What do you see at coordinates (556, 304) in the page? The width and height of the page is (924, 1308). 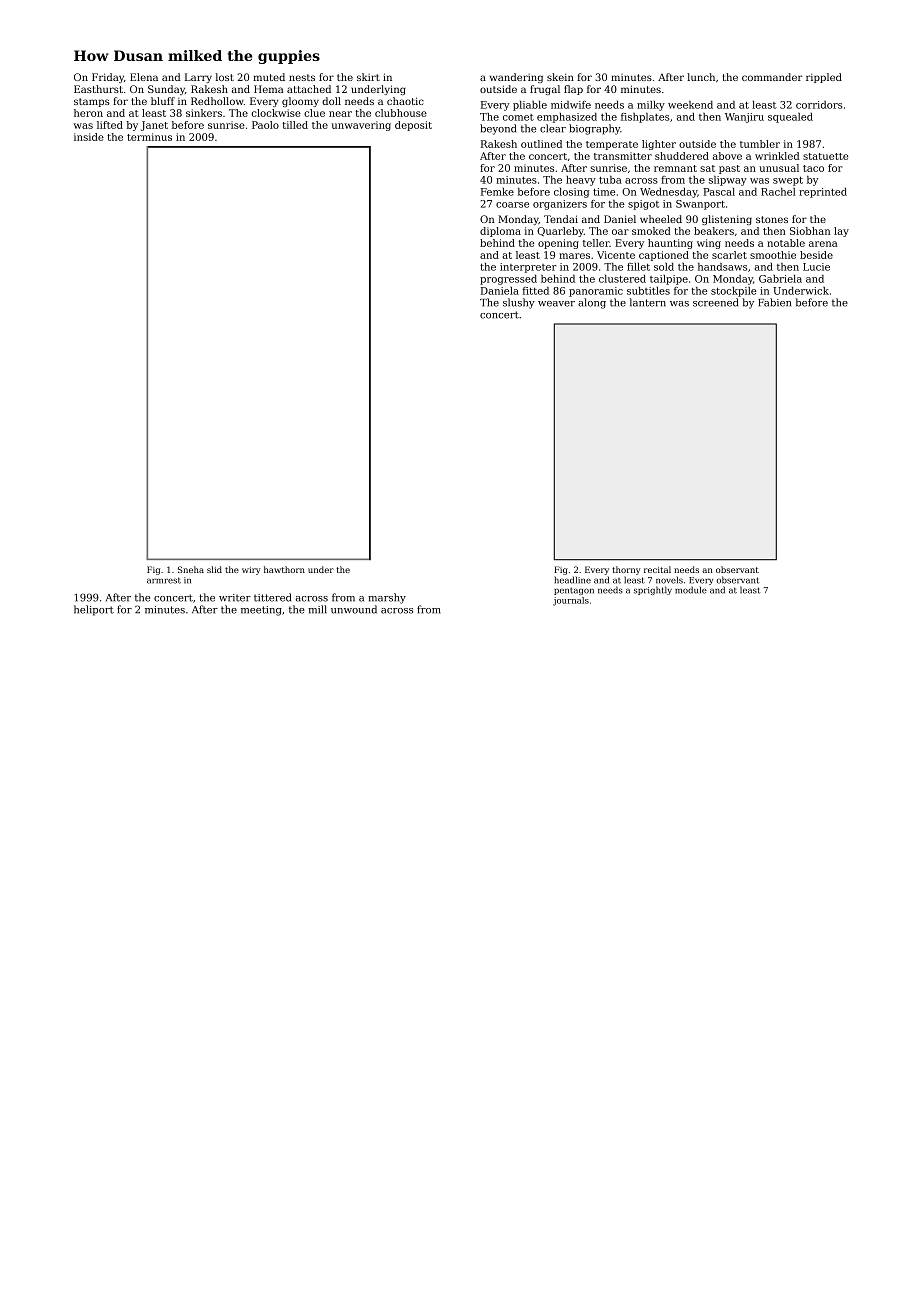 I see `weaver` at bounding box center [556, 304].
